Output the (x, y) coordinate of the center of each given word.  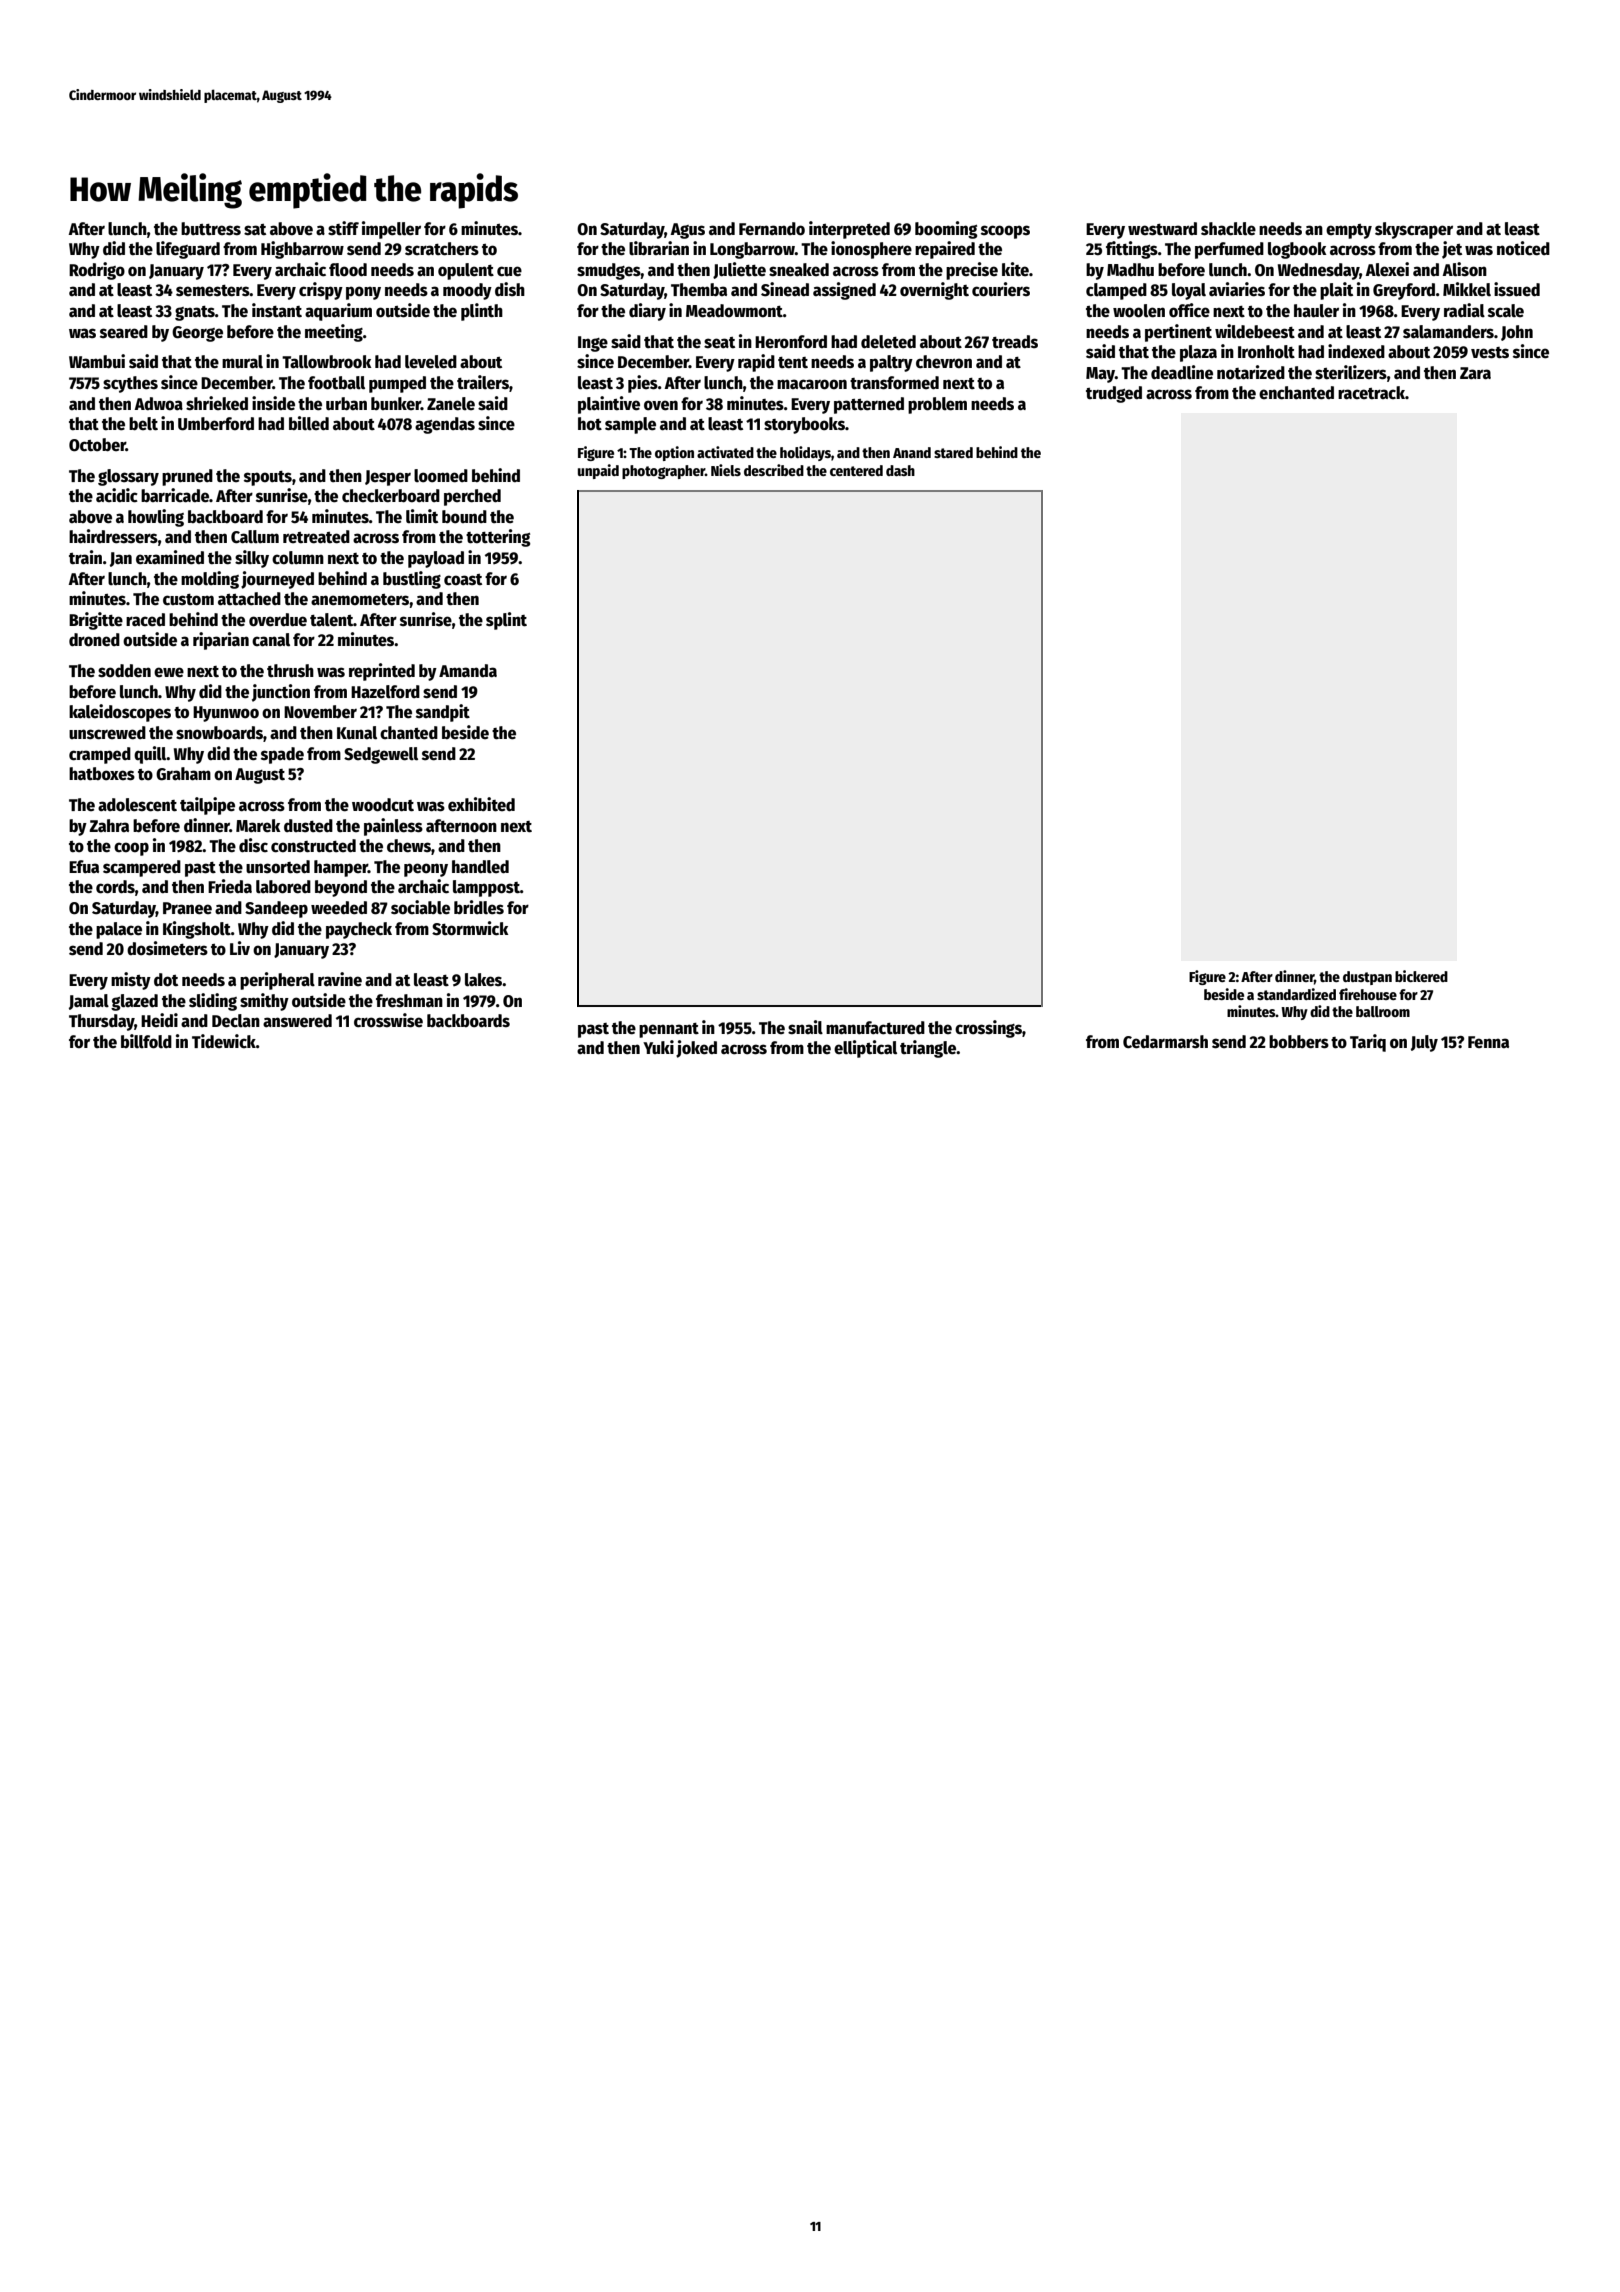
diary (647, 312)
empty (1349, 231)
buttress (211, 229)
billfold (146, 1041)
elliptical (865, 1049)
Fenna (1488, 1042)
